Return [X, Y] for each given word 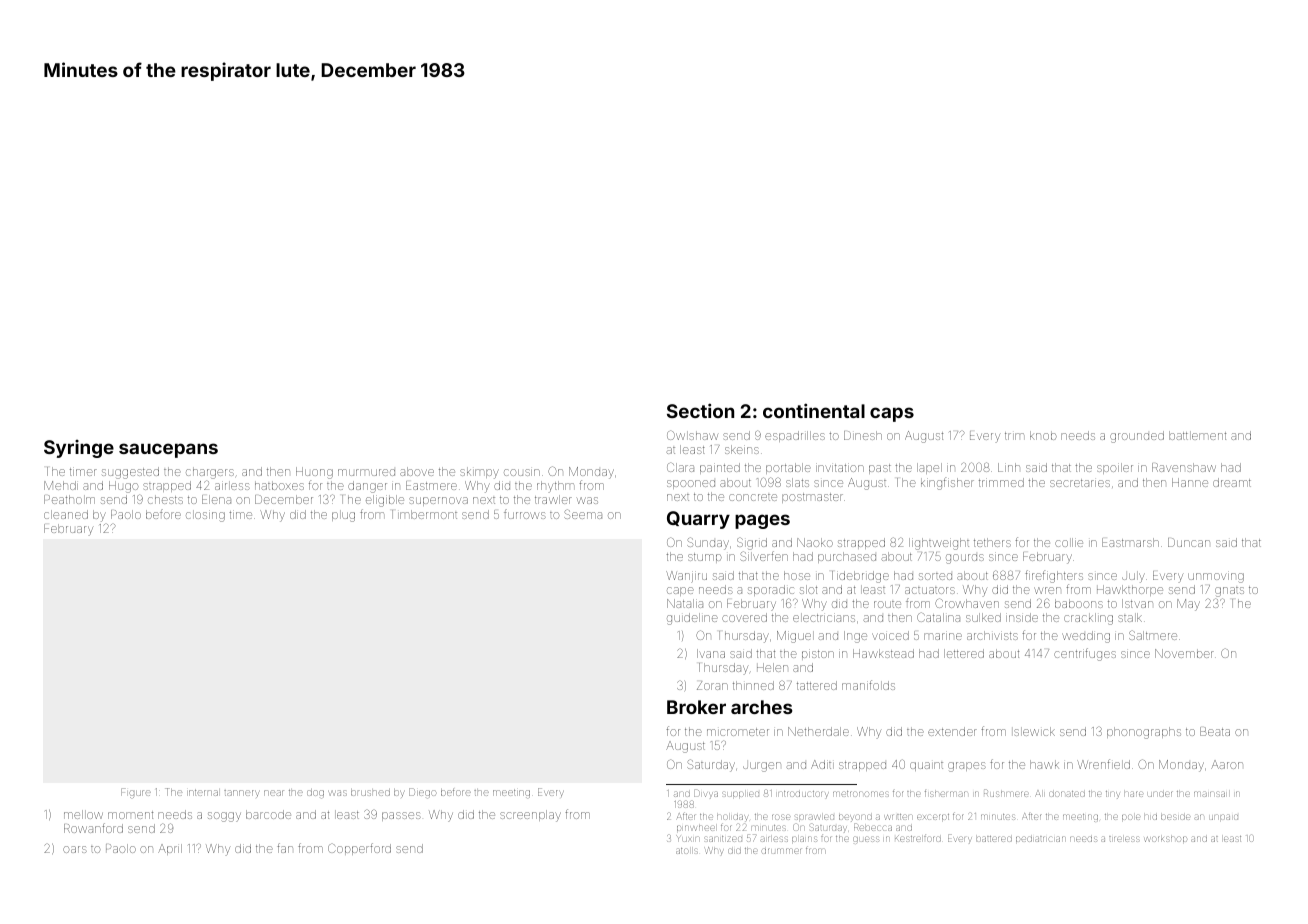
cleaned [66, 514]
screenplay [530, 816]
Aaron [1227, 764]
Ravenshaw [1184, 467]
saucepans [168, 450]
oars [75, 849]
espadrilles [795, 436]
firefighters [1054, 576]
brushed [370, 792]
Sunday [708, 543]
